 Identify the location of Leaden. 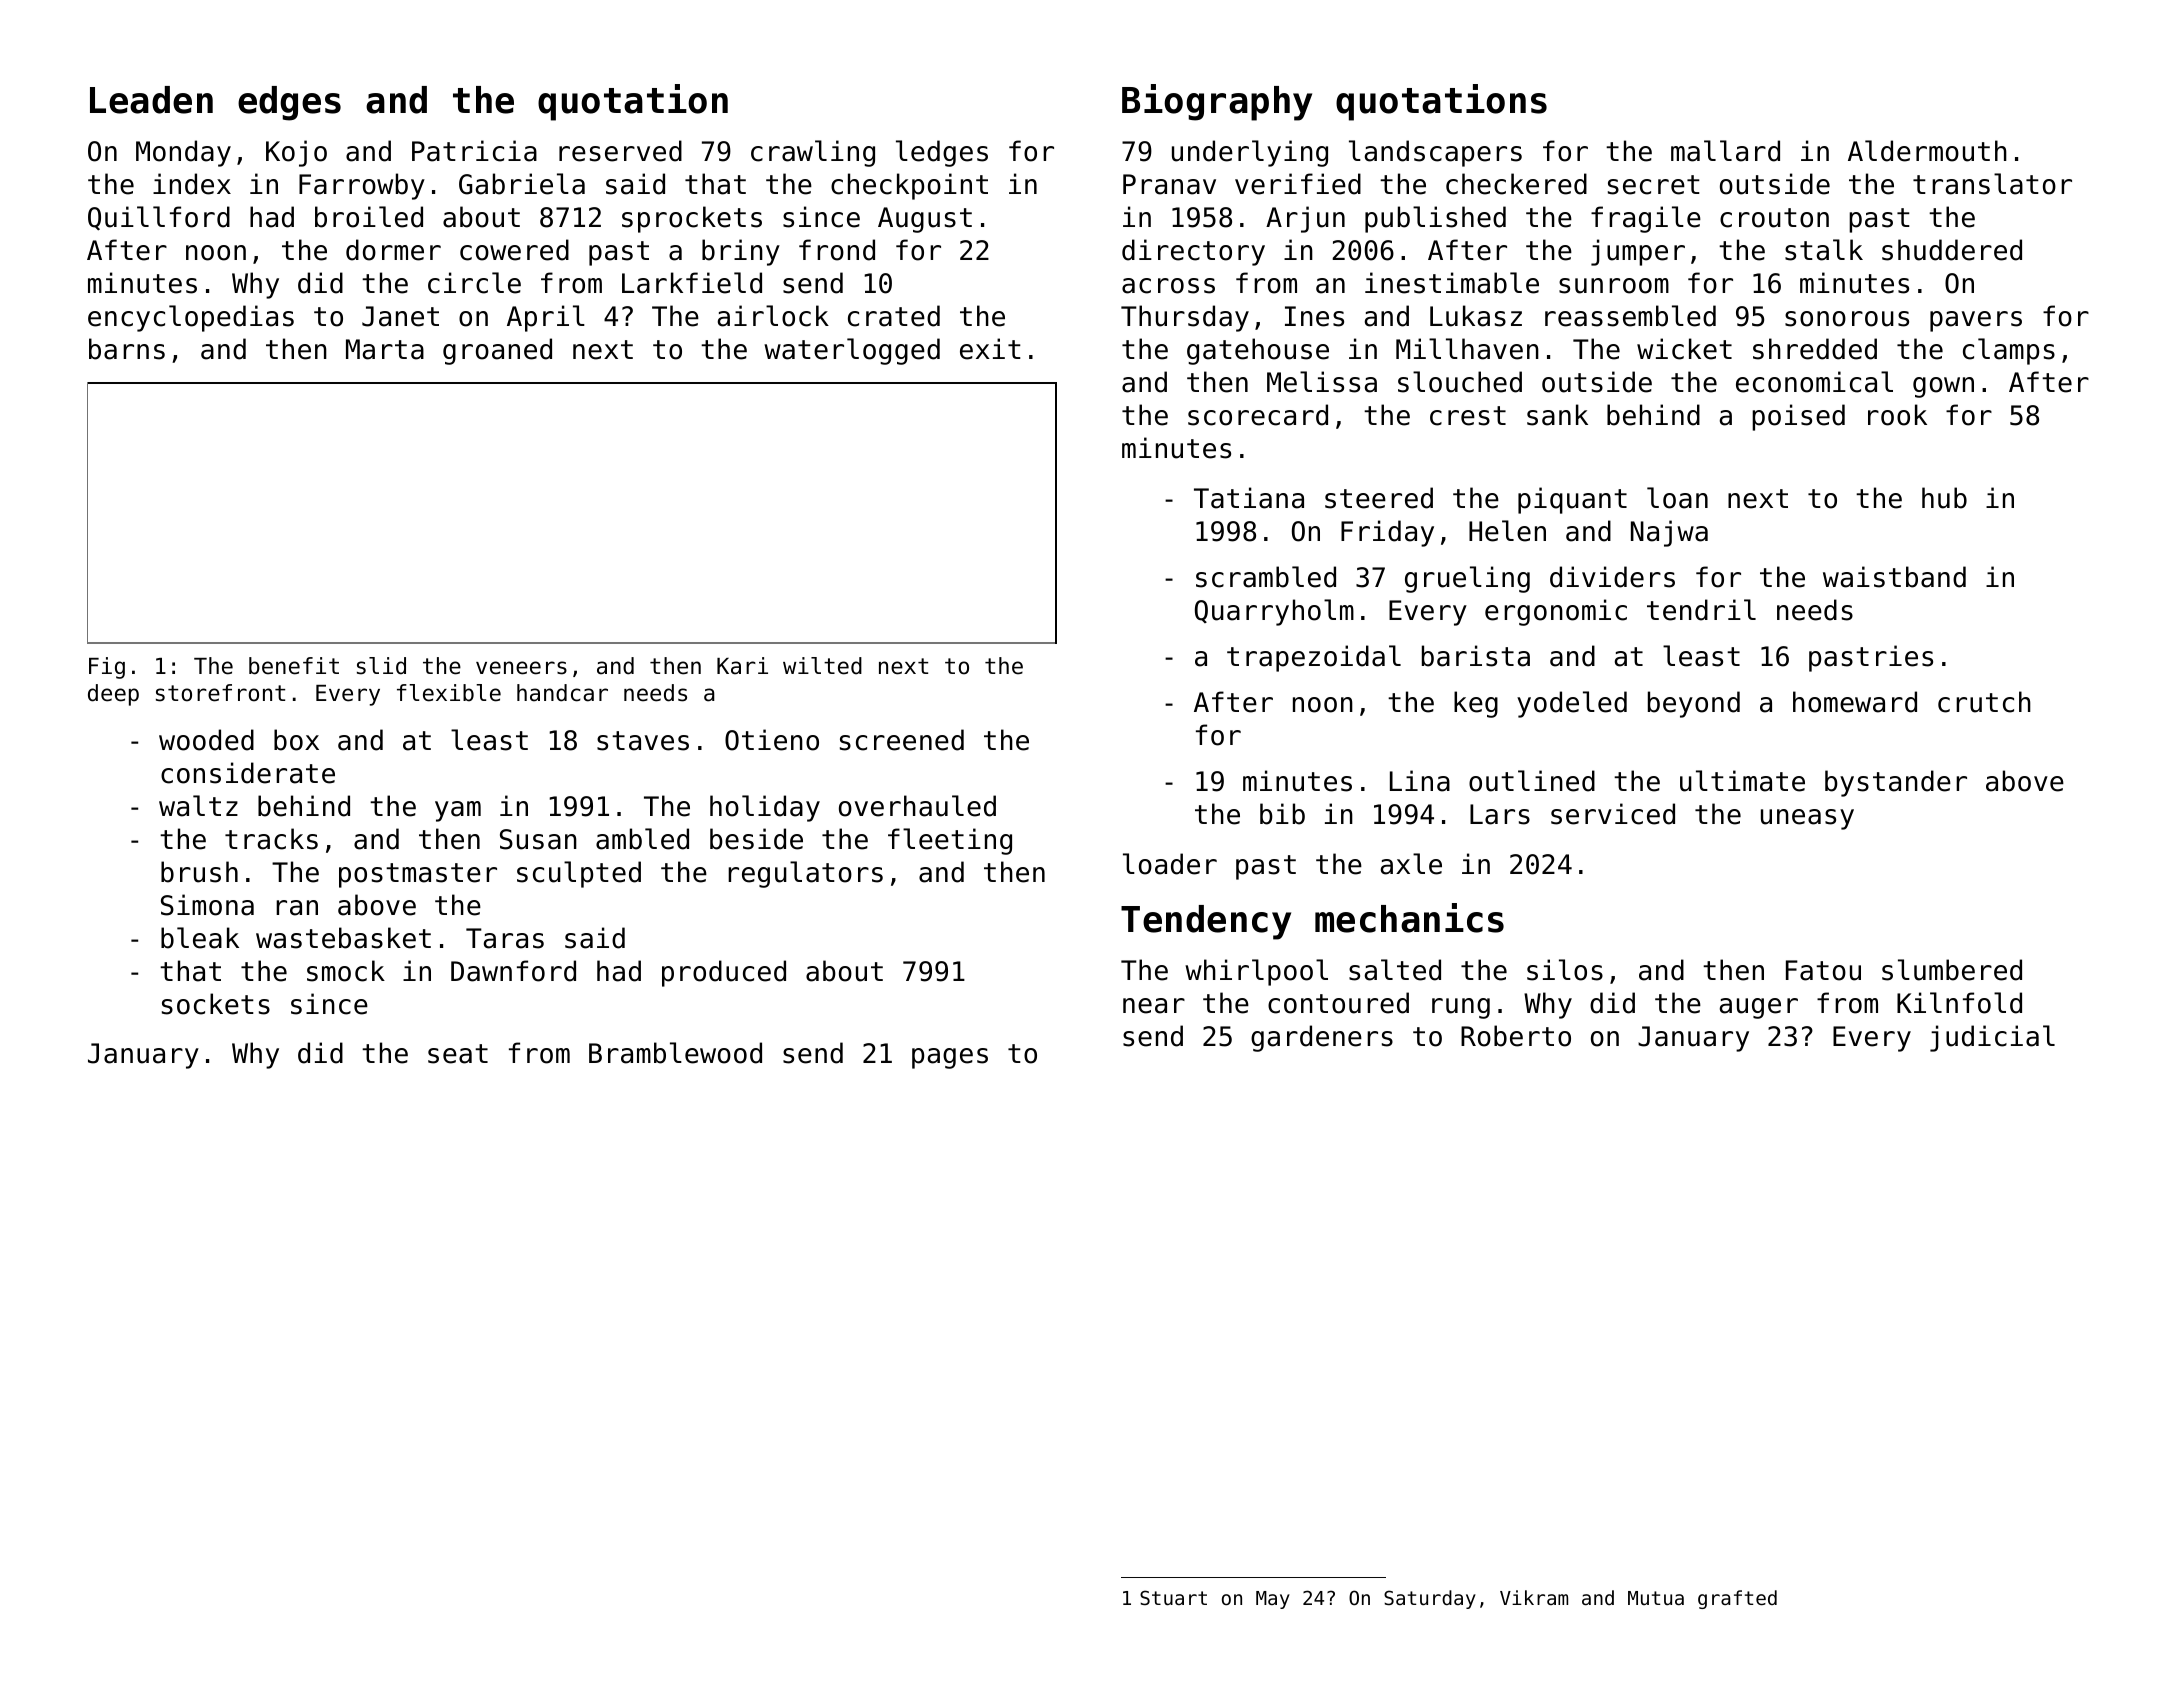
(151, 100).
